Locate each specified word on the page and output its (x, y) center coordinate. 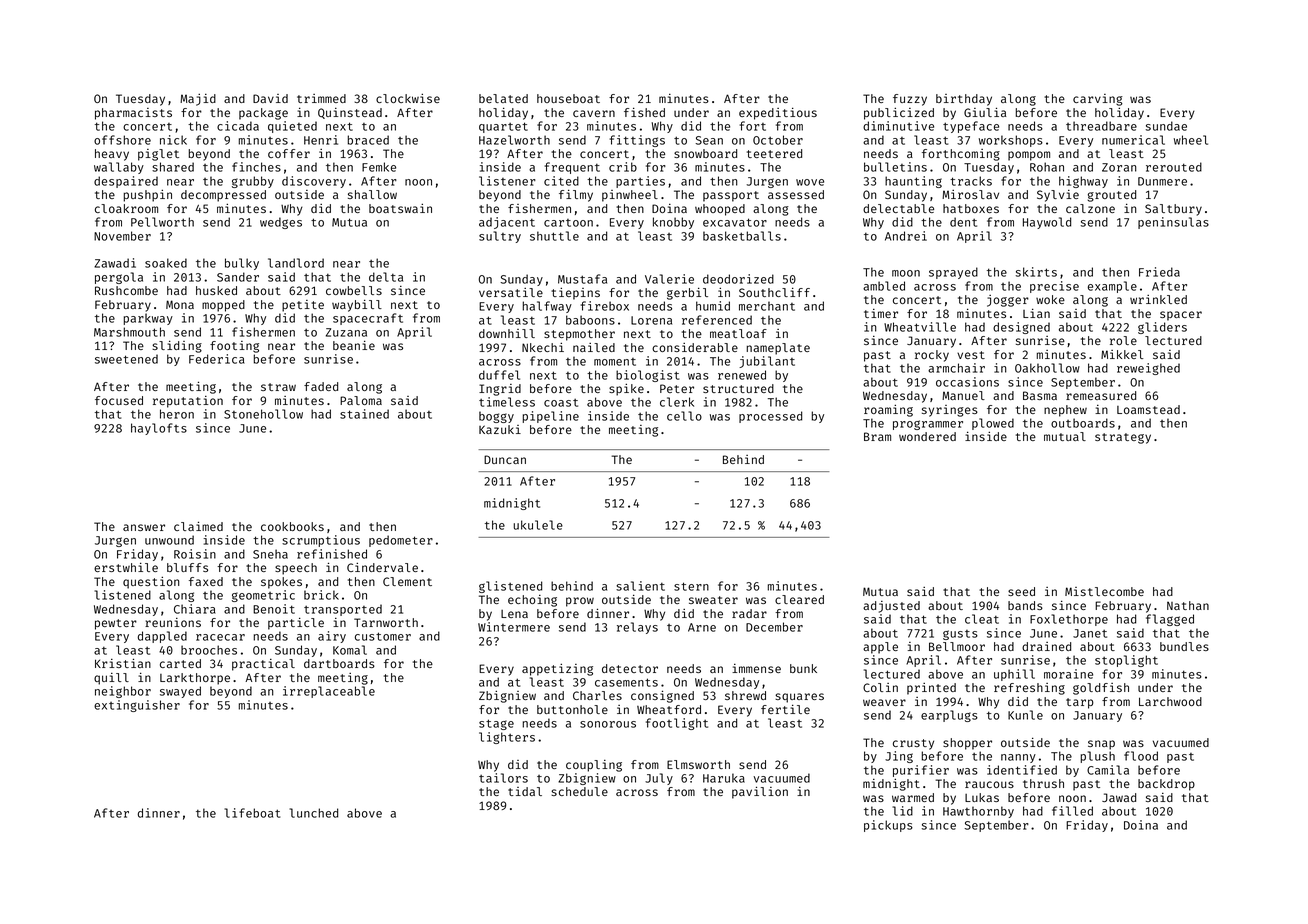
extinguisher (137, 706)
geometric (263, 596)
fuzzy (910, 100)
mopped (223, 306)
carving (1098, 100)
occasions (967, 382)
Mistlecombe (1104, 591)
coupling (594, 766)
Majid (198, 100)
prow (580, 602)
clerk (677, 402)
